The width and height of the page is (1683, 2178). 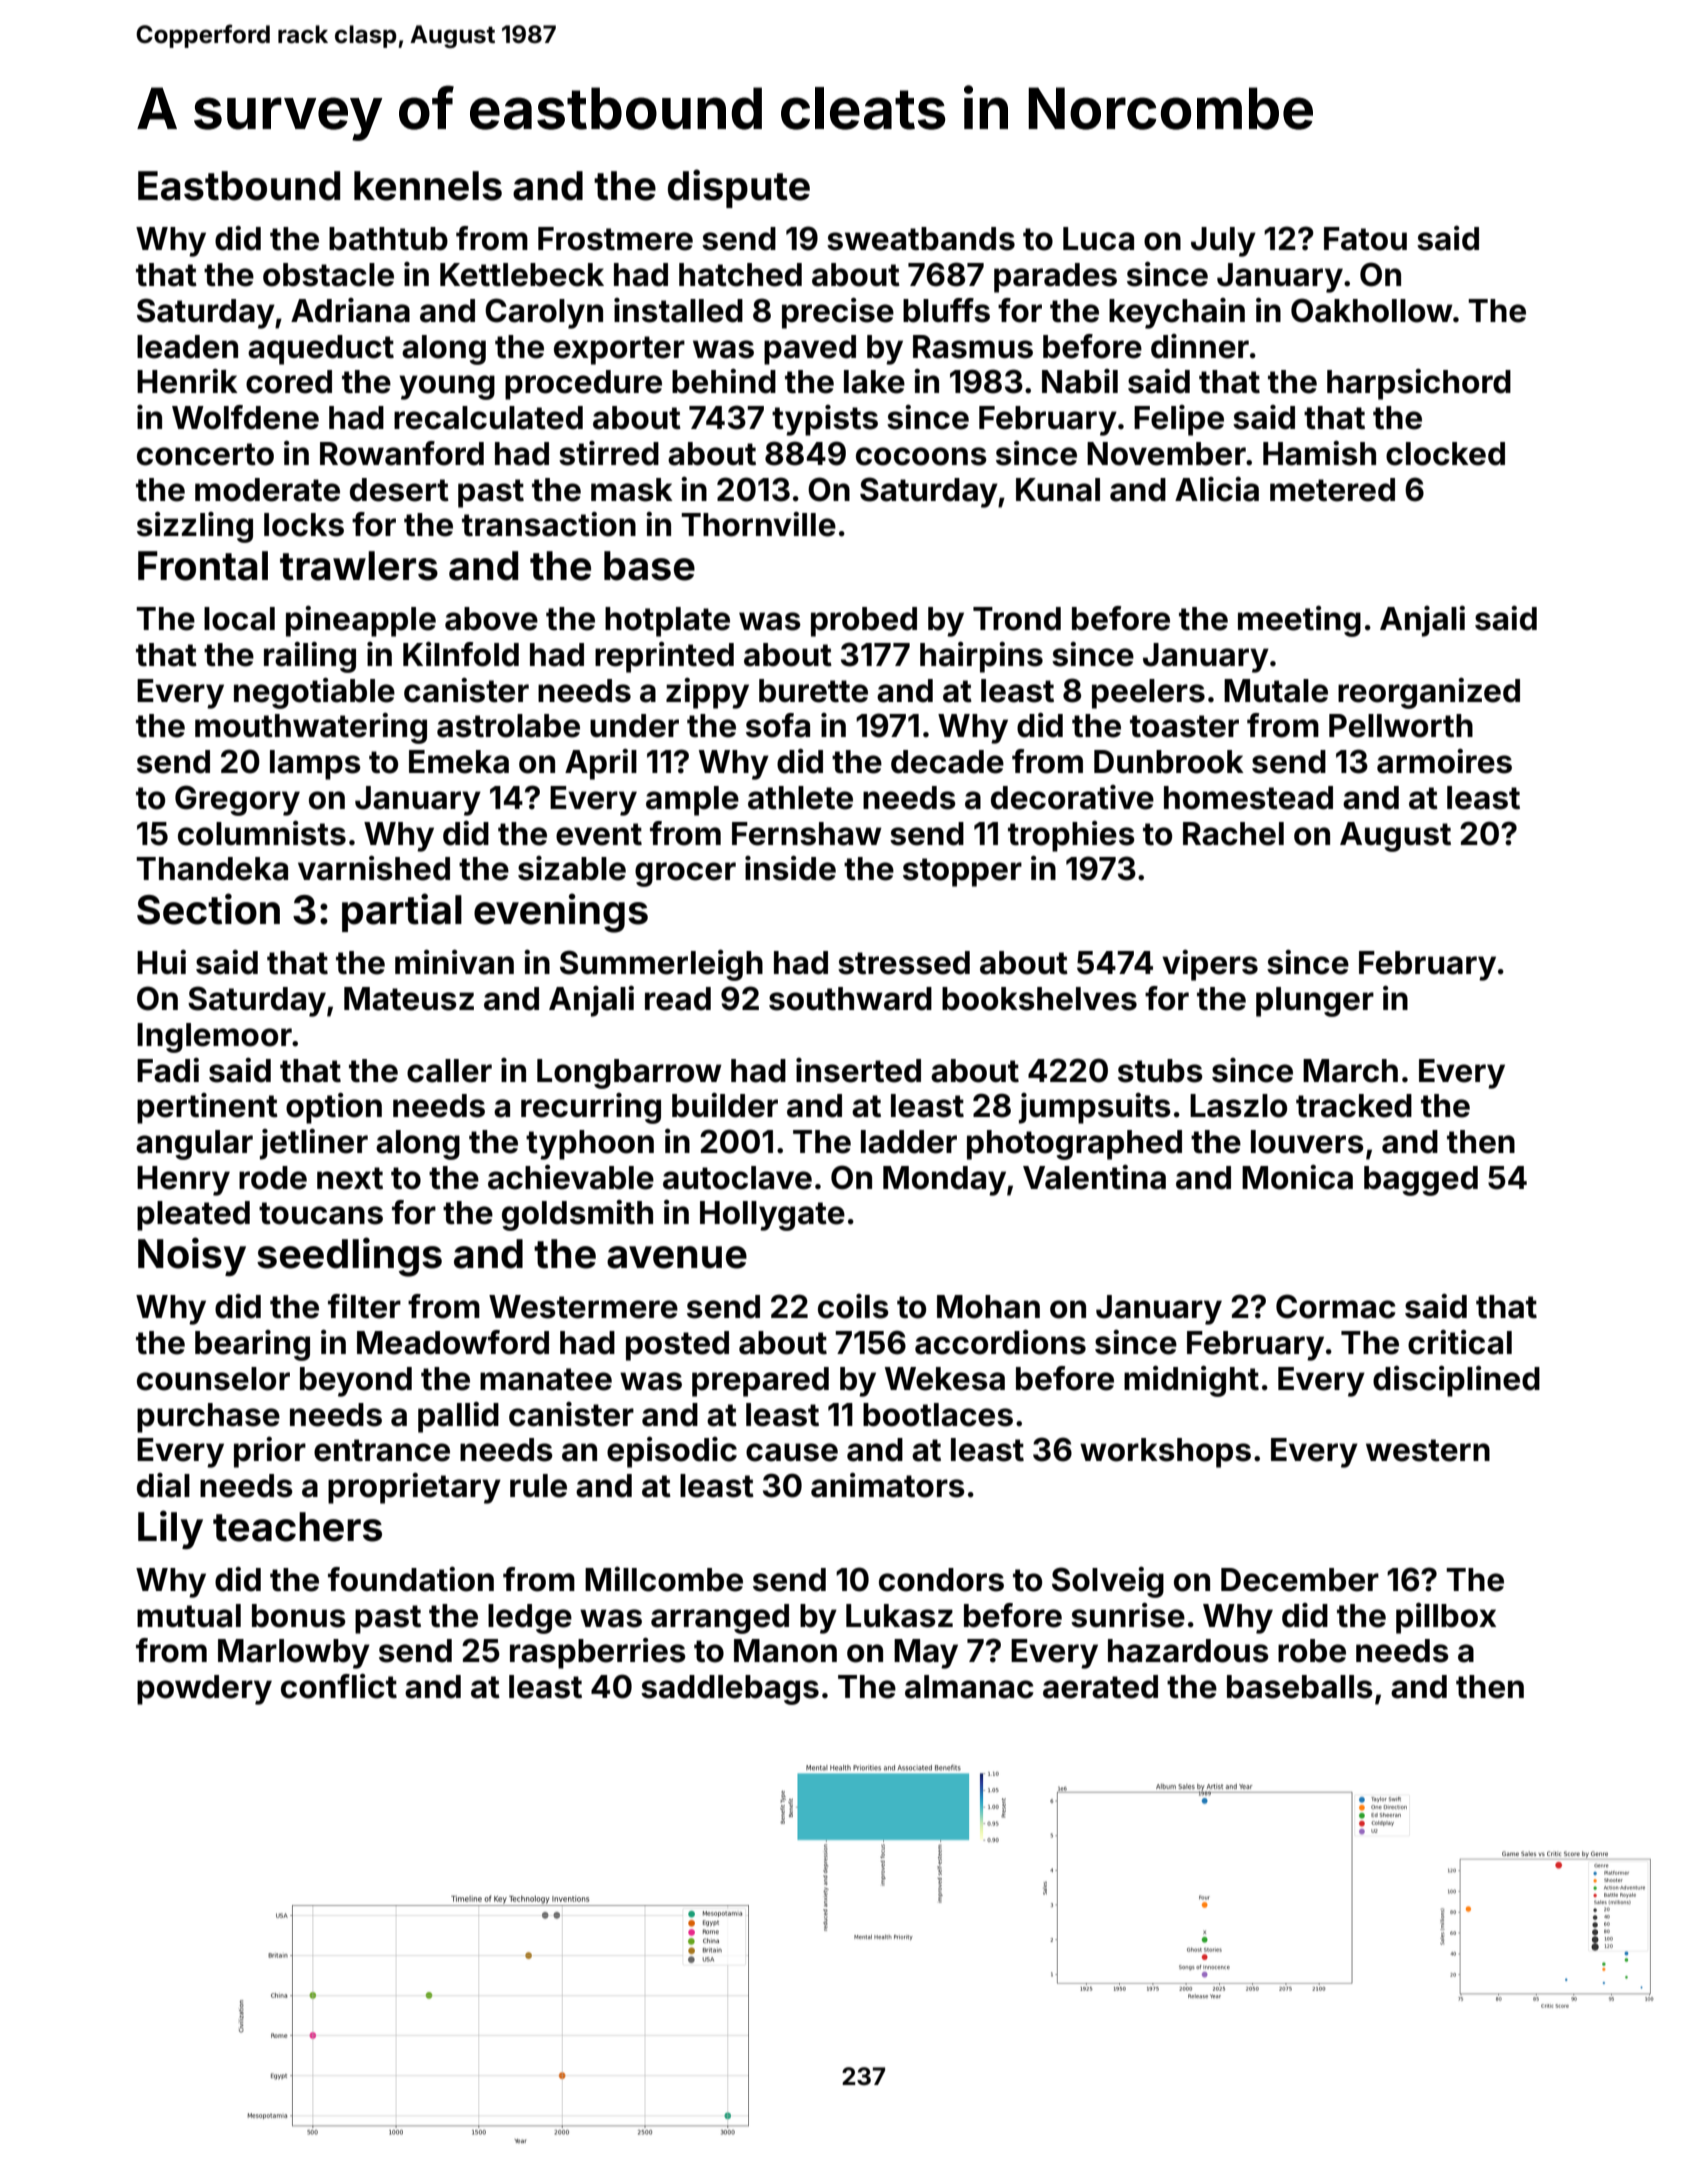 What do you see at coordinates (1233, 834) in the page?
I see `Rachel` at bounding box center [1233, 834].
